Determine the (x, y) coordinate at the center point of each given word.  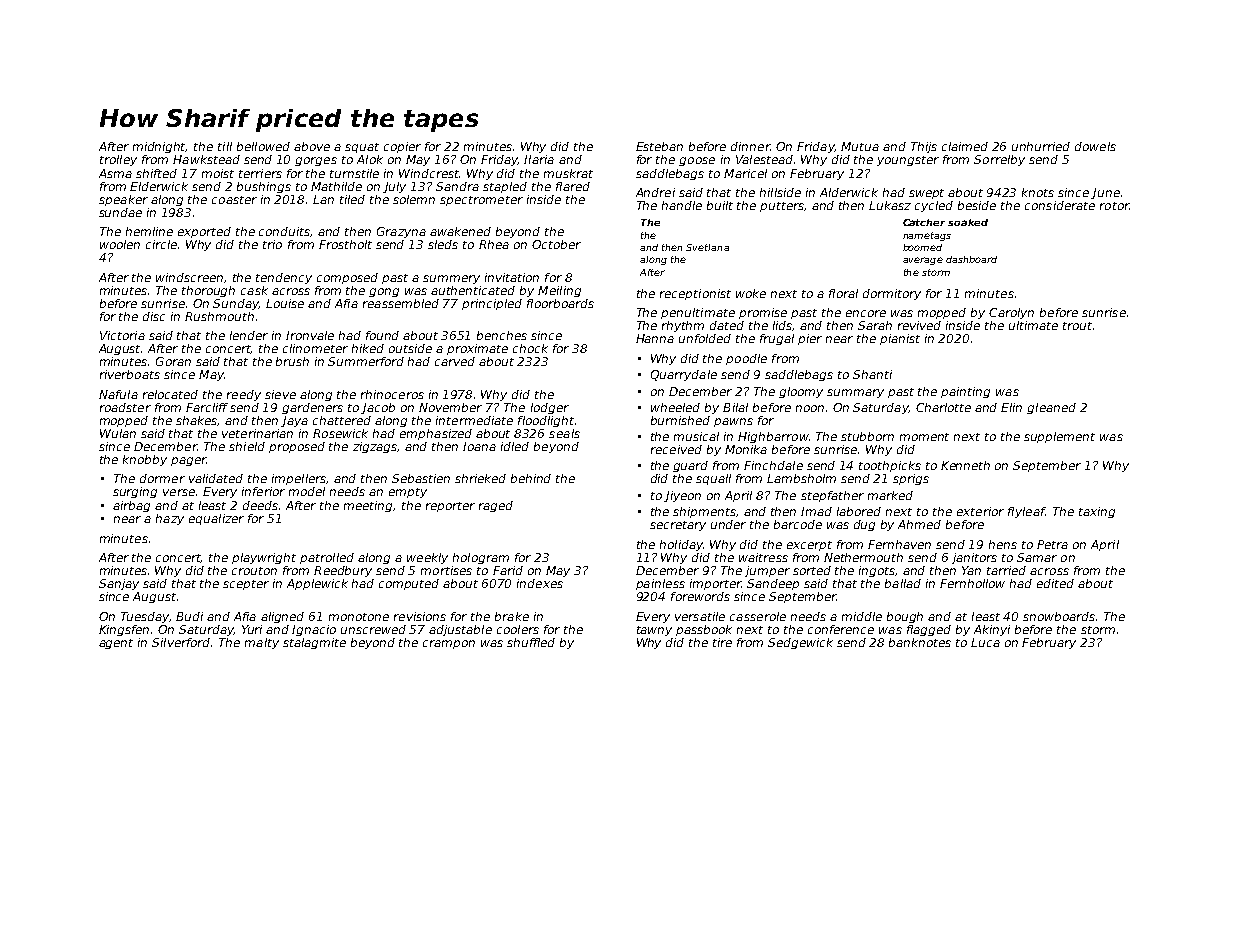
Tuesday (145, 617)
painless (660, 584)
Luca (985, 642)
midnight (159, 147)
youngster (908, 161)
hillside (780, 192)
